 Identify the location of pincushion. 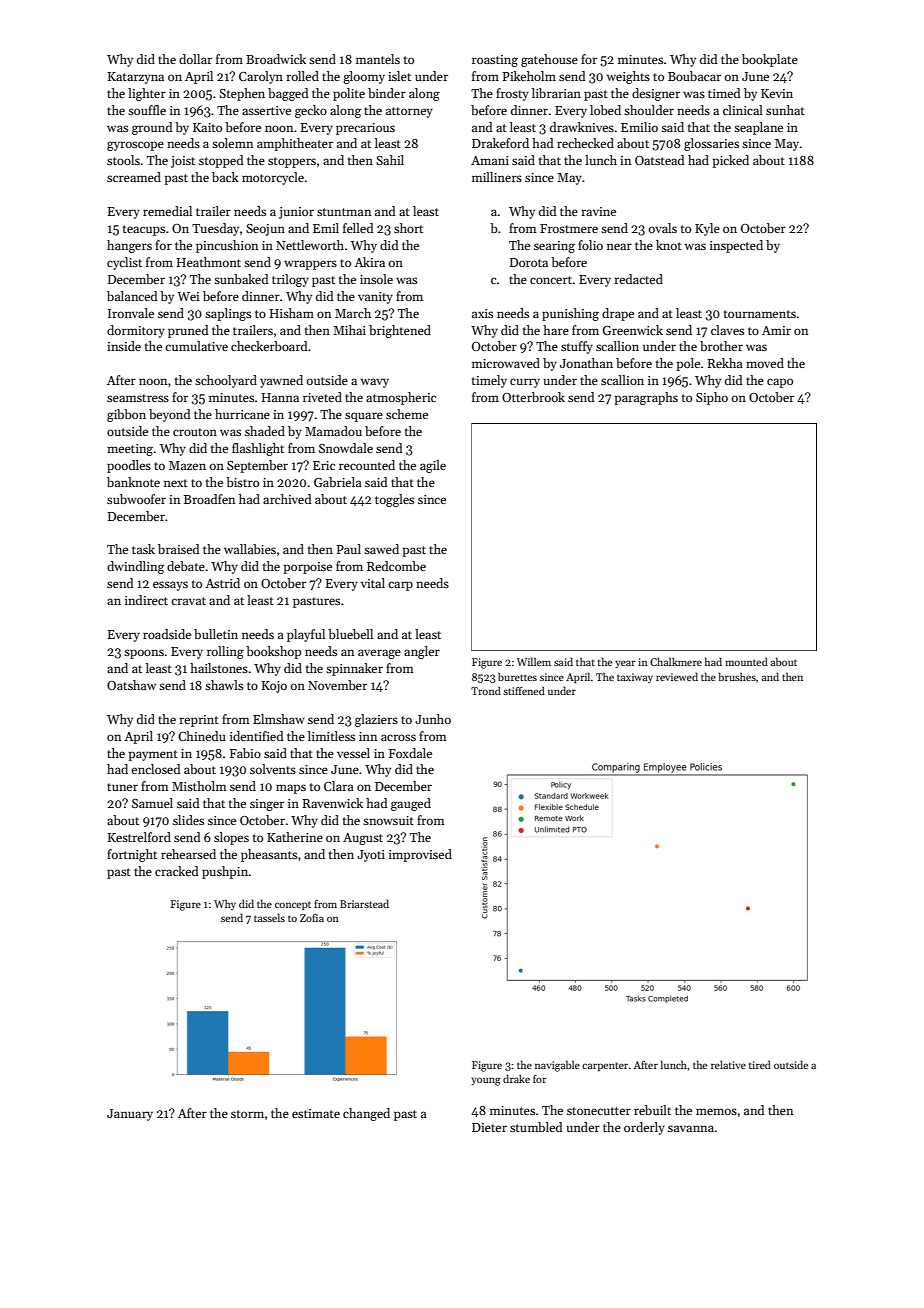
(227, 246).
